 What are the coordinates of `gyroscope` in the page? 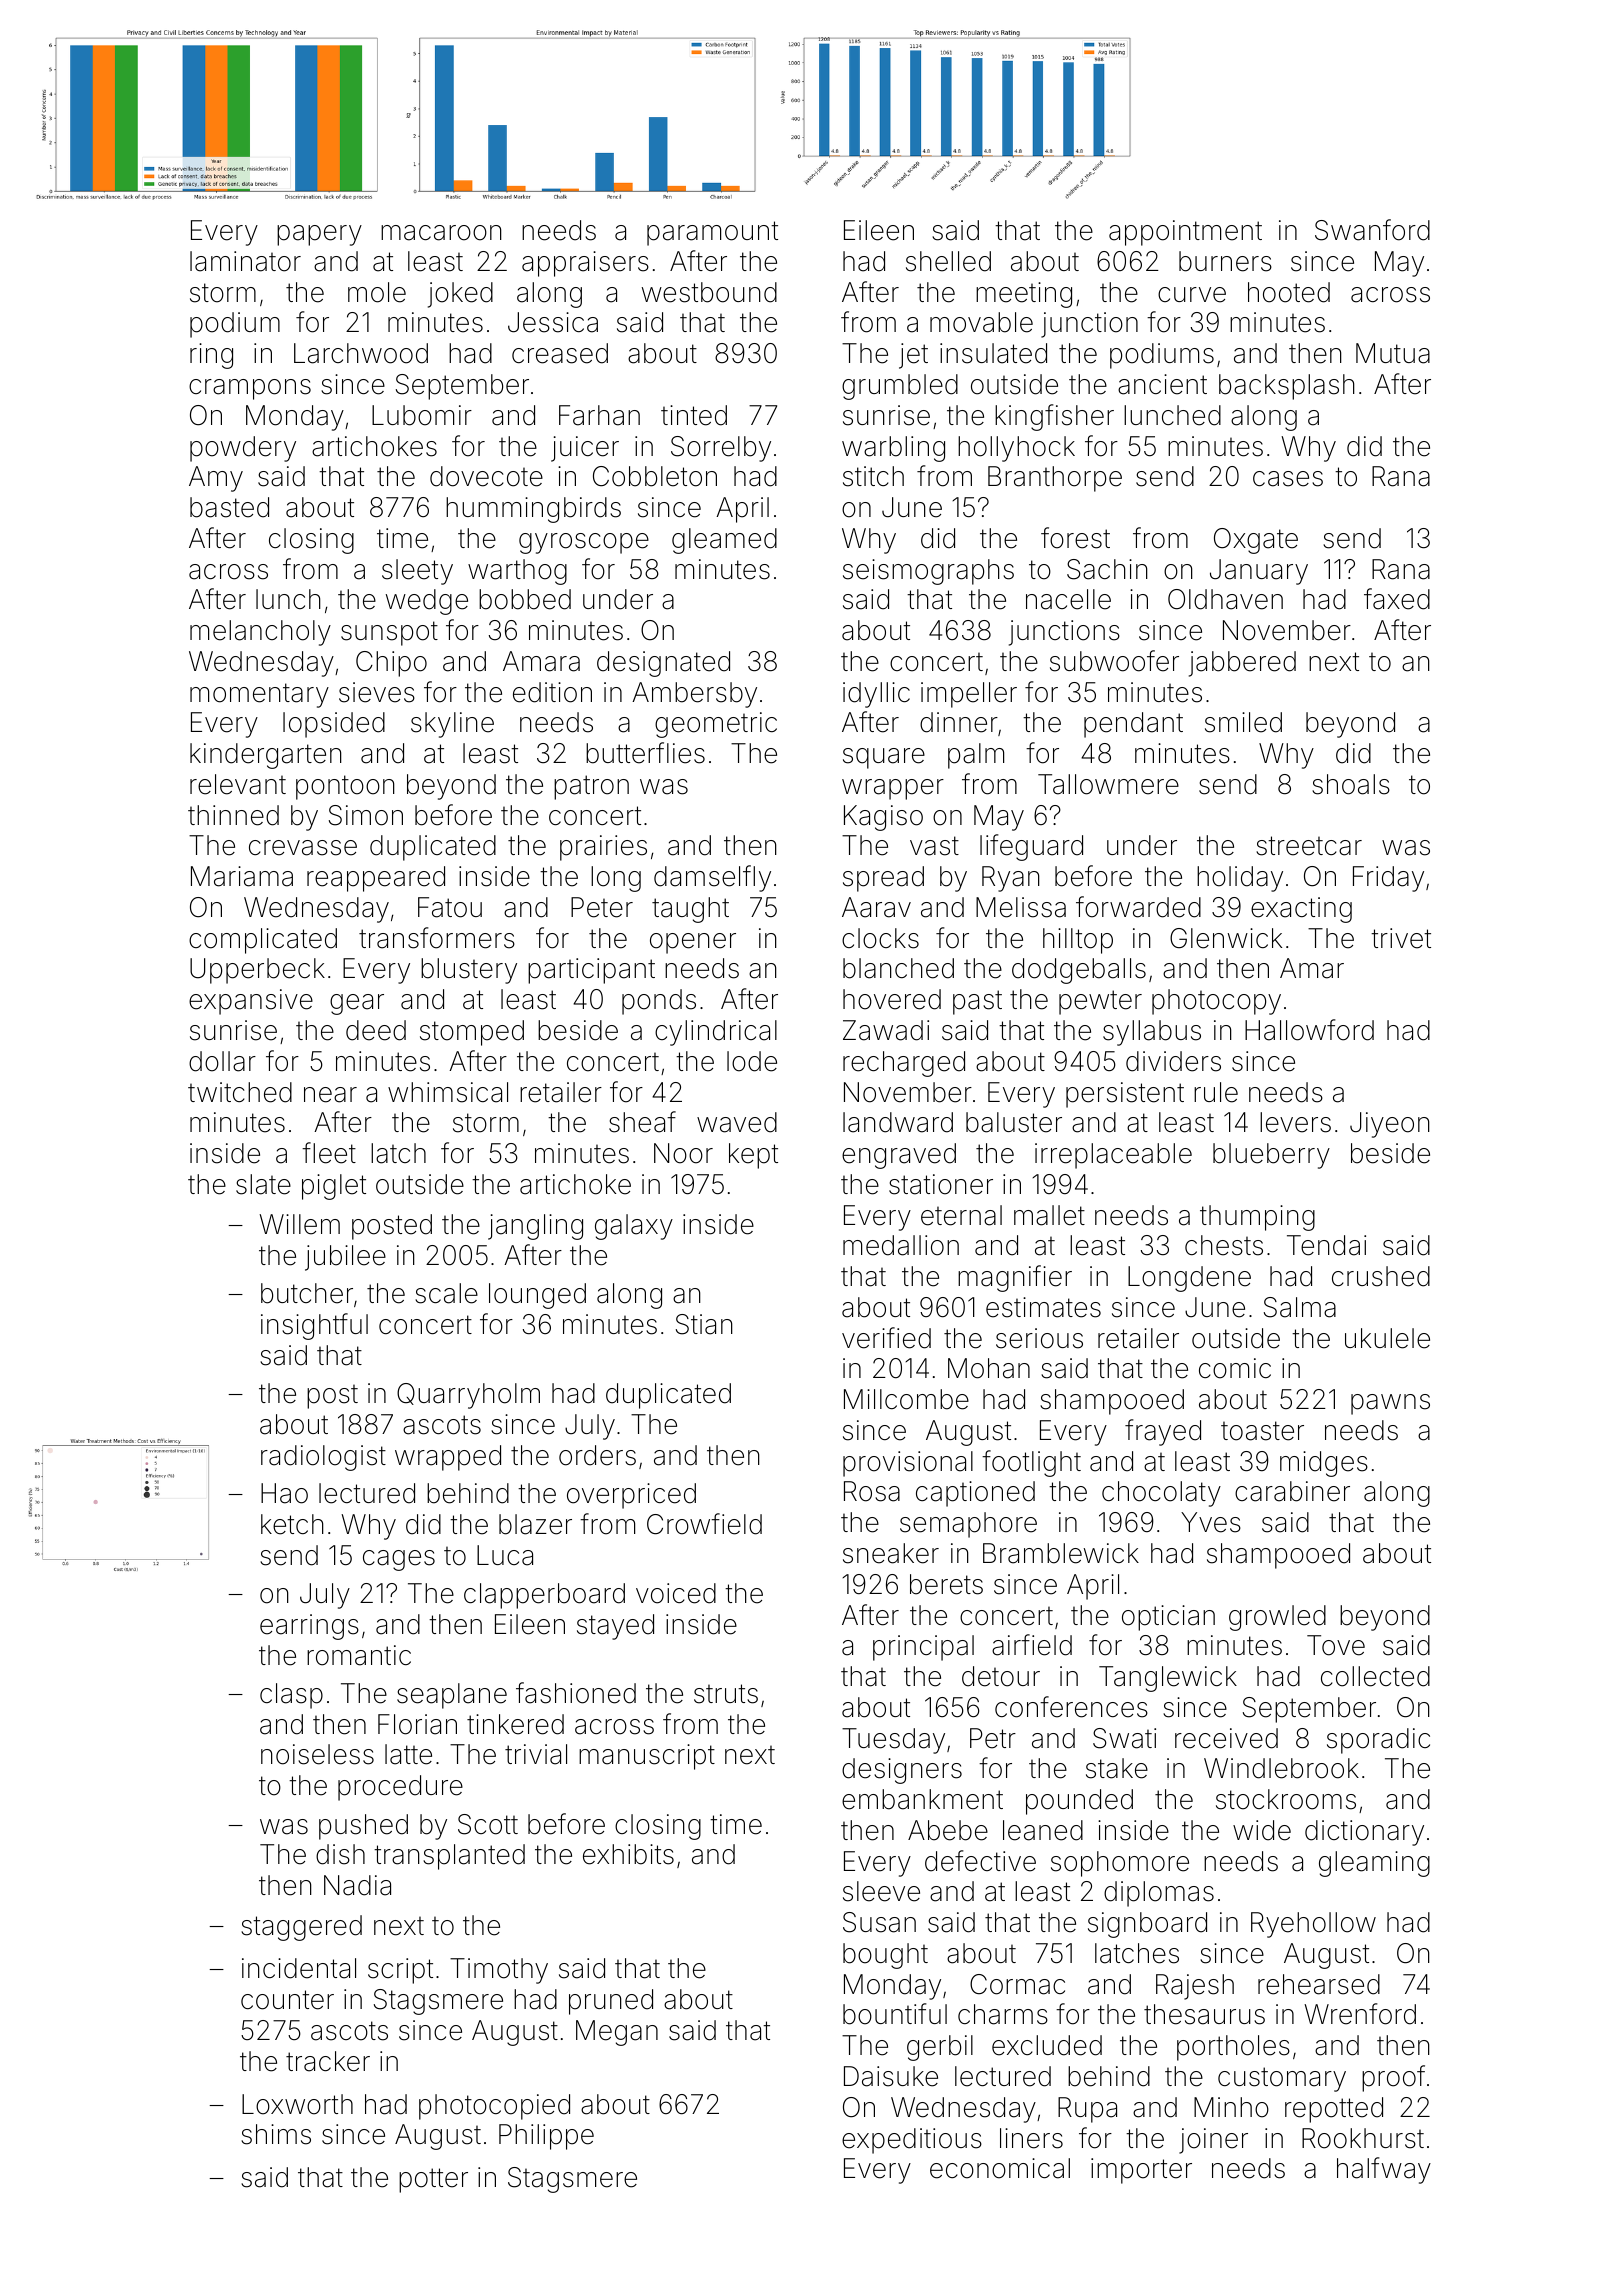 It's located at (584, 543).
